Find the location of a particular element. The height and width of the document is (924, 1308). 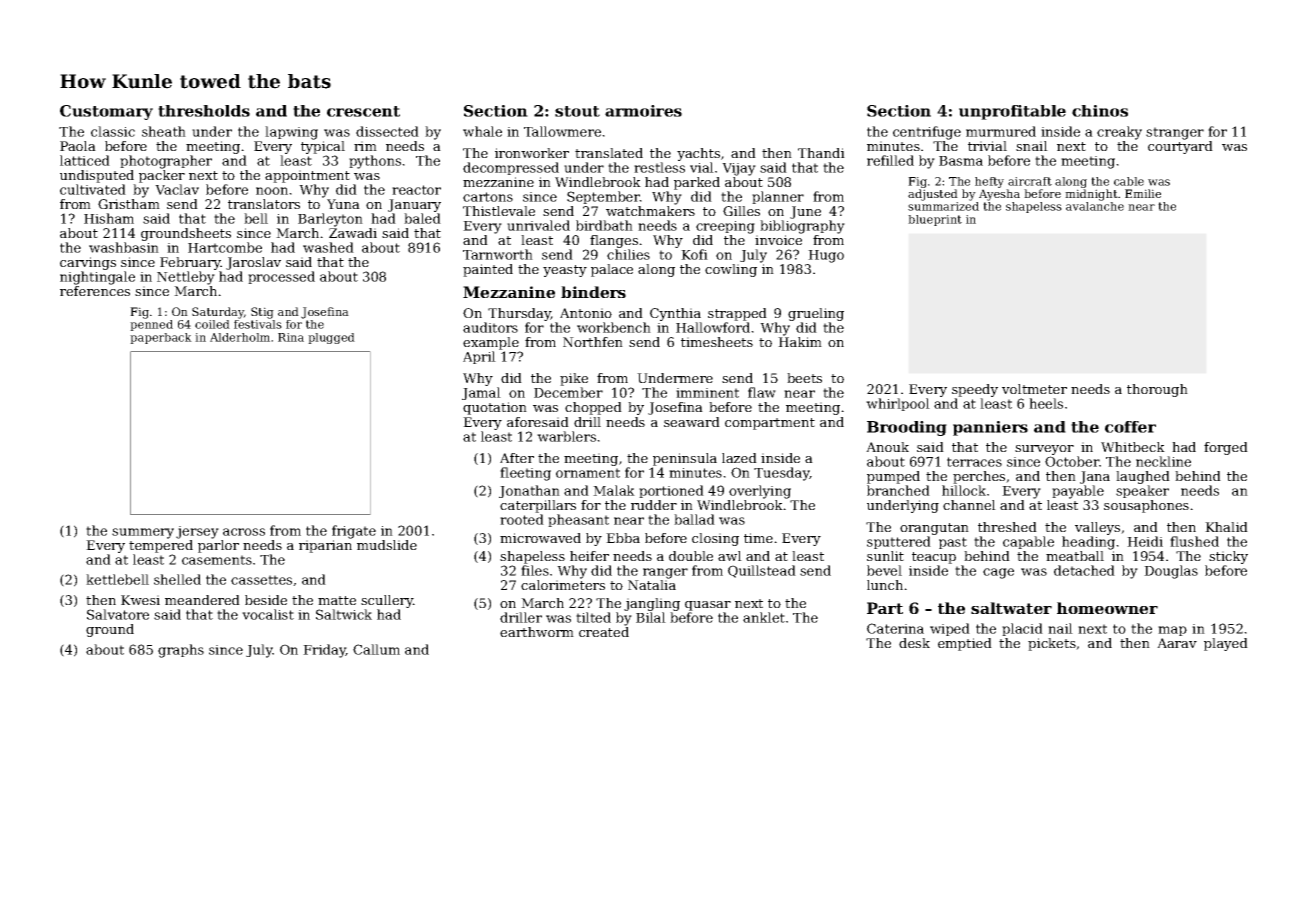

riparian is located at coordinates (325, 546).
